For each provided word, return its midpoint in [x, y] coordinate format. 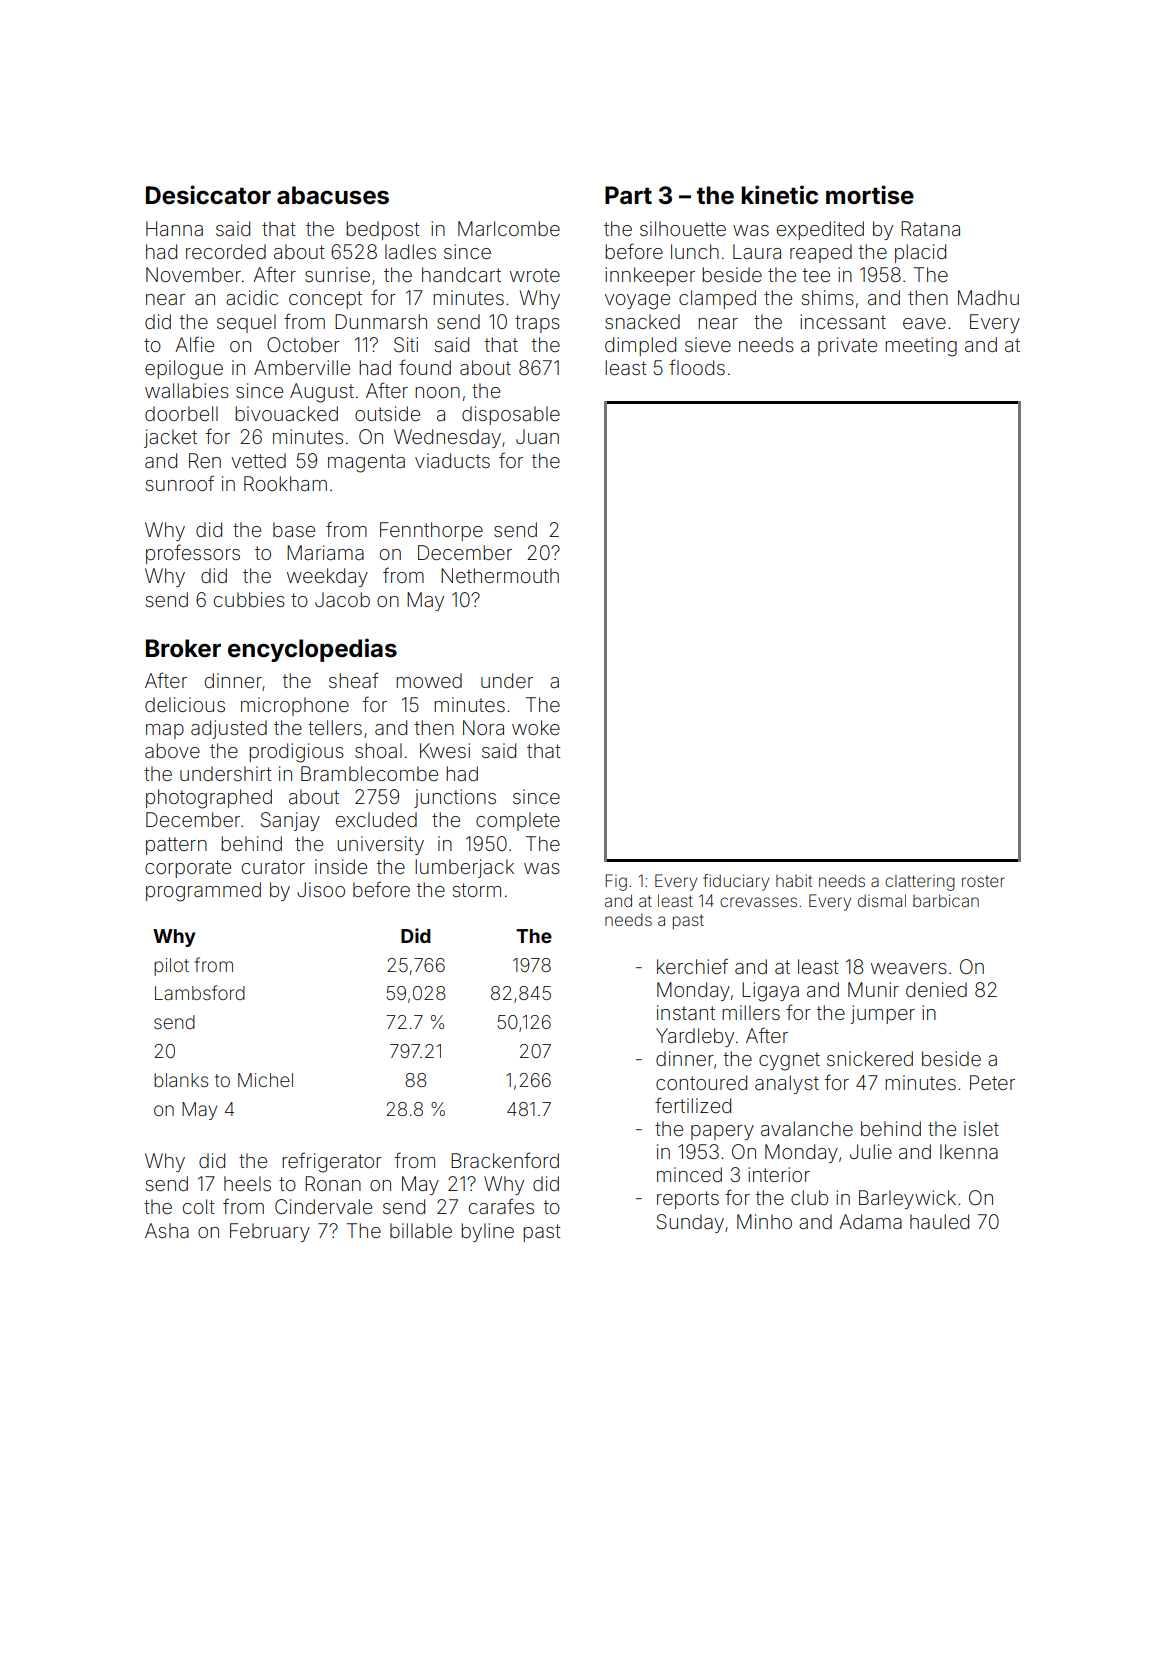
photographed [209, 799]
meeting [921, 347]
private [847, 346]
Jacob [342, 599]
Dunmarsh [381, 321]
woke [536, 727]
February [270, 1232]
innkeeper [650, 276]
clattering [920, 883]
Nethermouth [500, 575]
